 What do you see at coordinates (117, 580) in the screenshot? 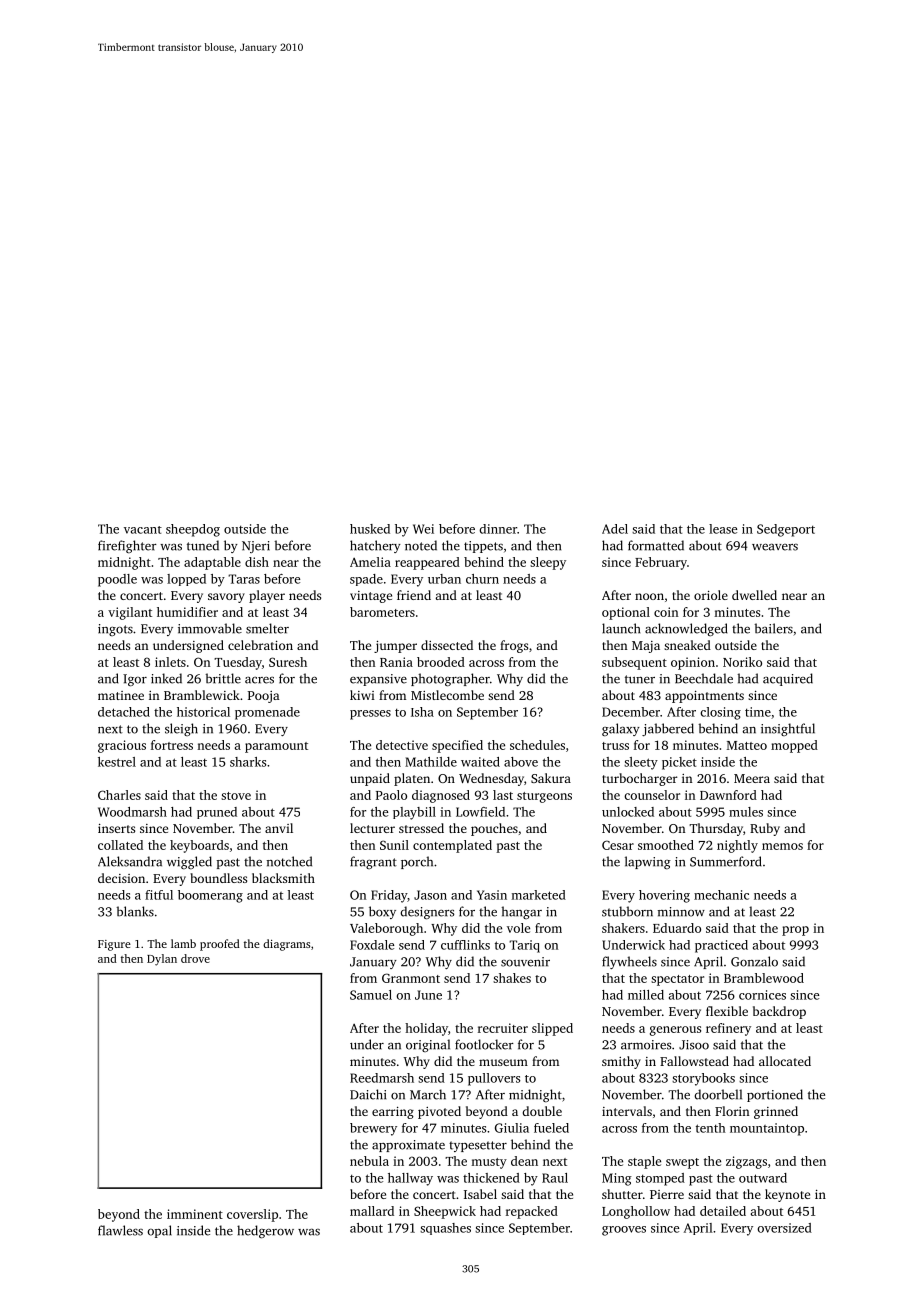
I see `poodle` at bounding box center [117, 580].
